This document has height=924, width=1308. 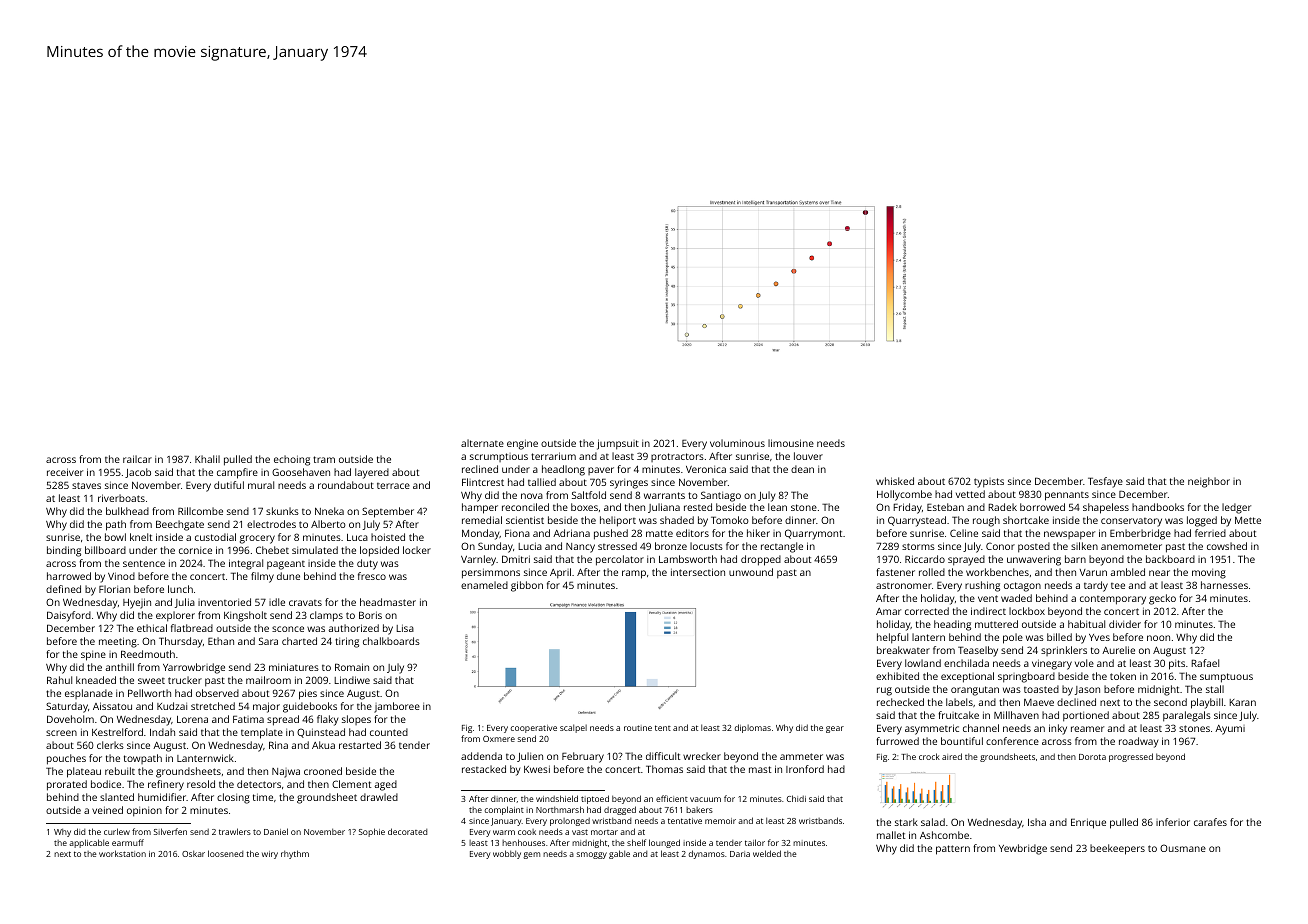 What do you see at coordinates (753, 728) in the document?
I see `diplomas` at bounding box center [753, 728].
